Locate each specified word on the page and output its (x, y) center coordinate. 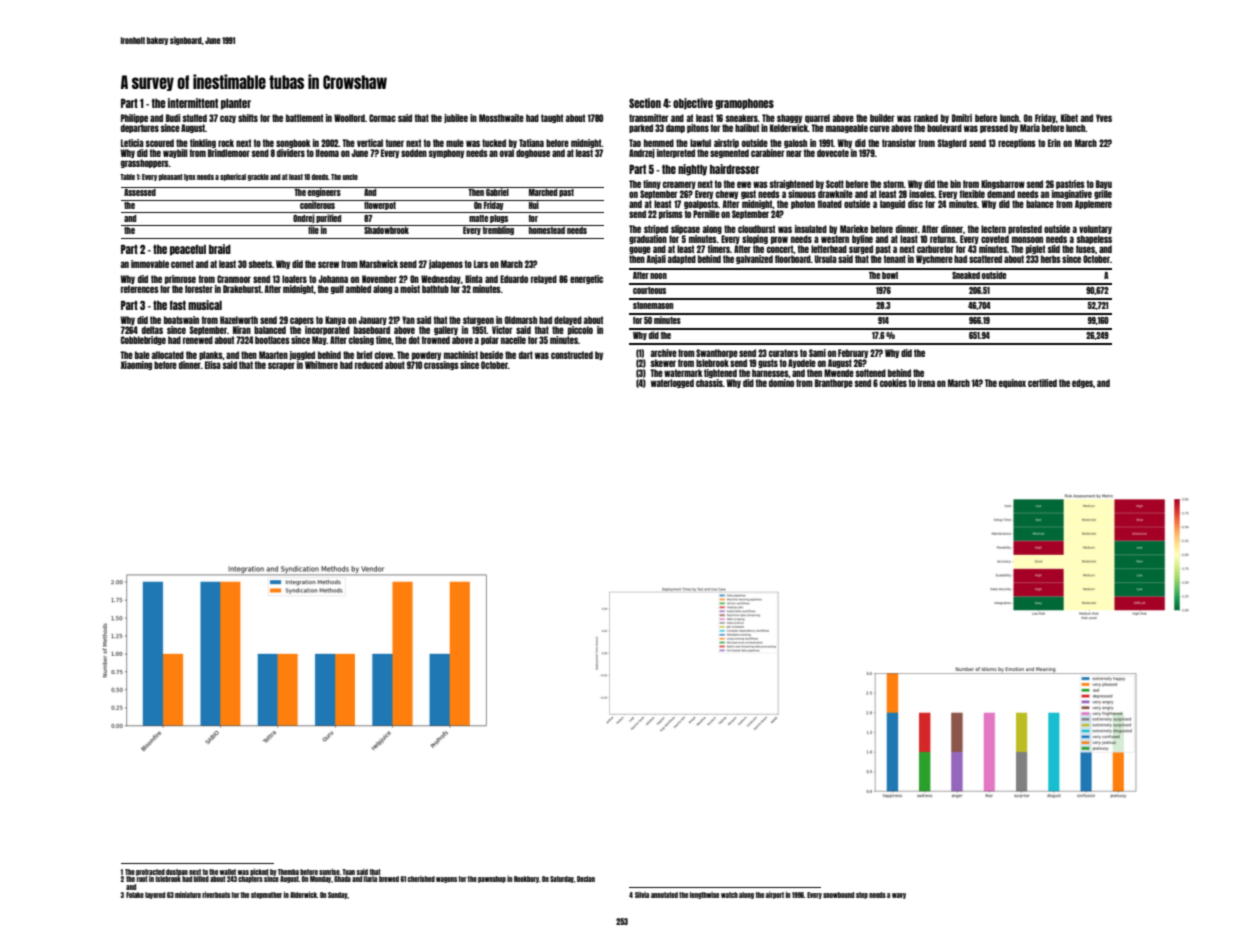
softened (871, 373)
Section (645, 103)
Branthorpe (834, 383)
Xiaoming (136, 365)
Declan (586, 879)
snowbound (838, 895)
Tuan (348, 872)
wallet (228, 872)
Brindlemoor (229, 153)
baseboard (372, 330)
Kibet (1069, 118)
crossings (441, 365)
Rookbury (526, 879)
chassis (709, 383)
